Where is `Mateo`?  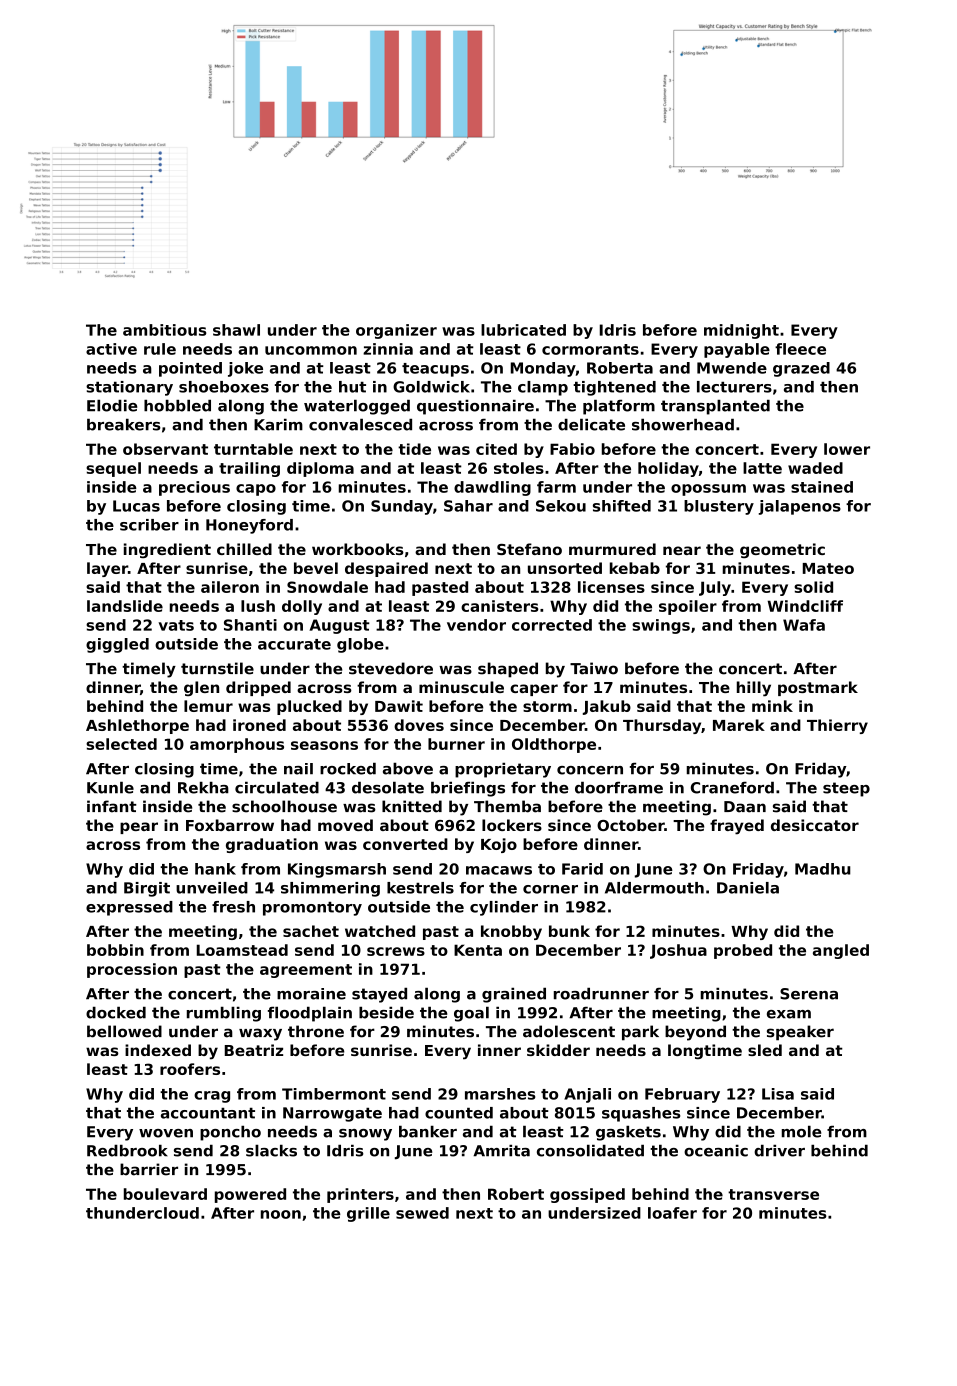 Mateo is located at coordinates (828, 568).
